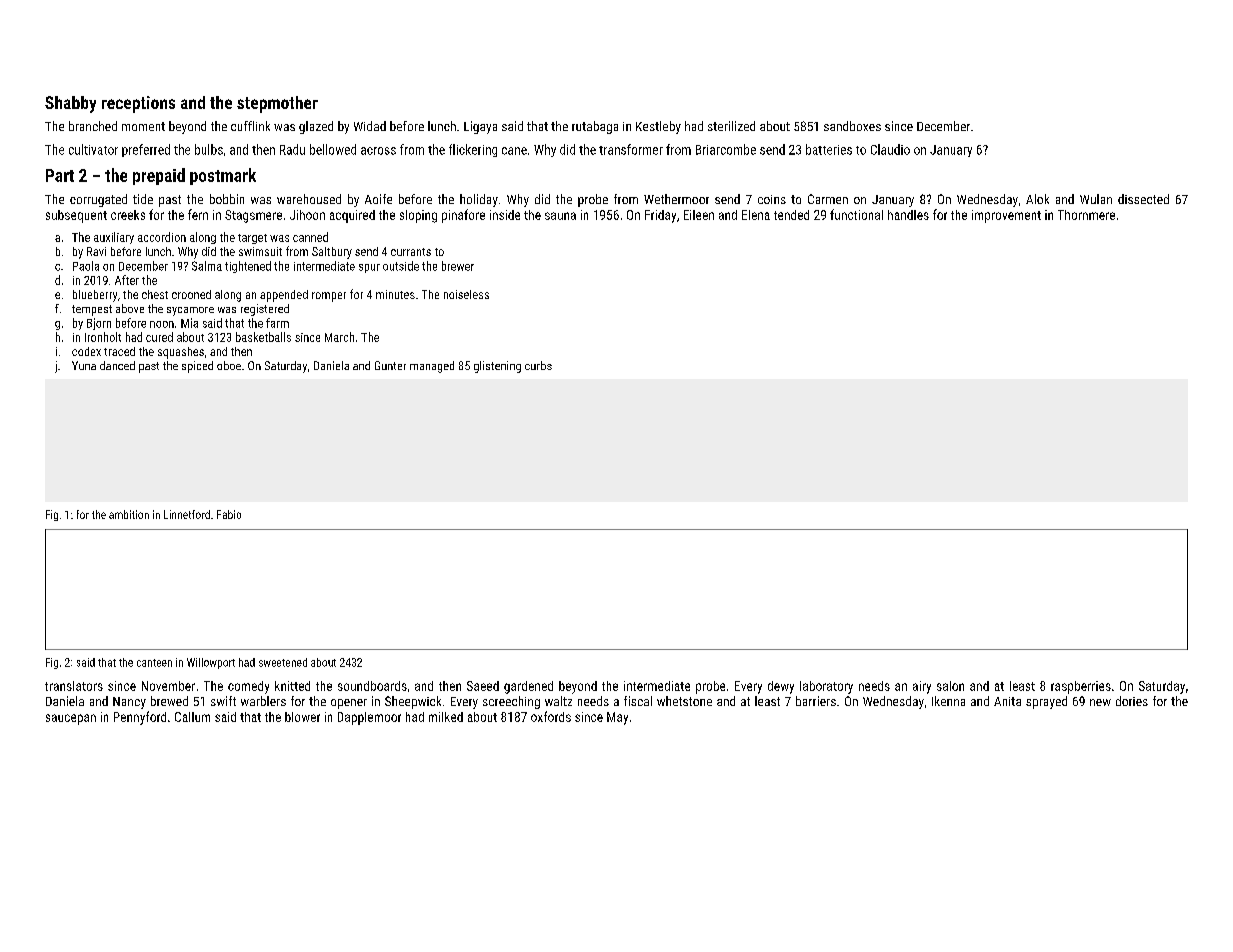  What do you see at coordinates (1081, 687) in the screenshot?
I see `raspberries` at bounding box center [1081, 687].
